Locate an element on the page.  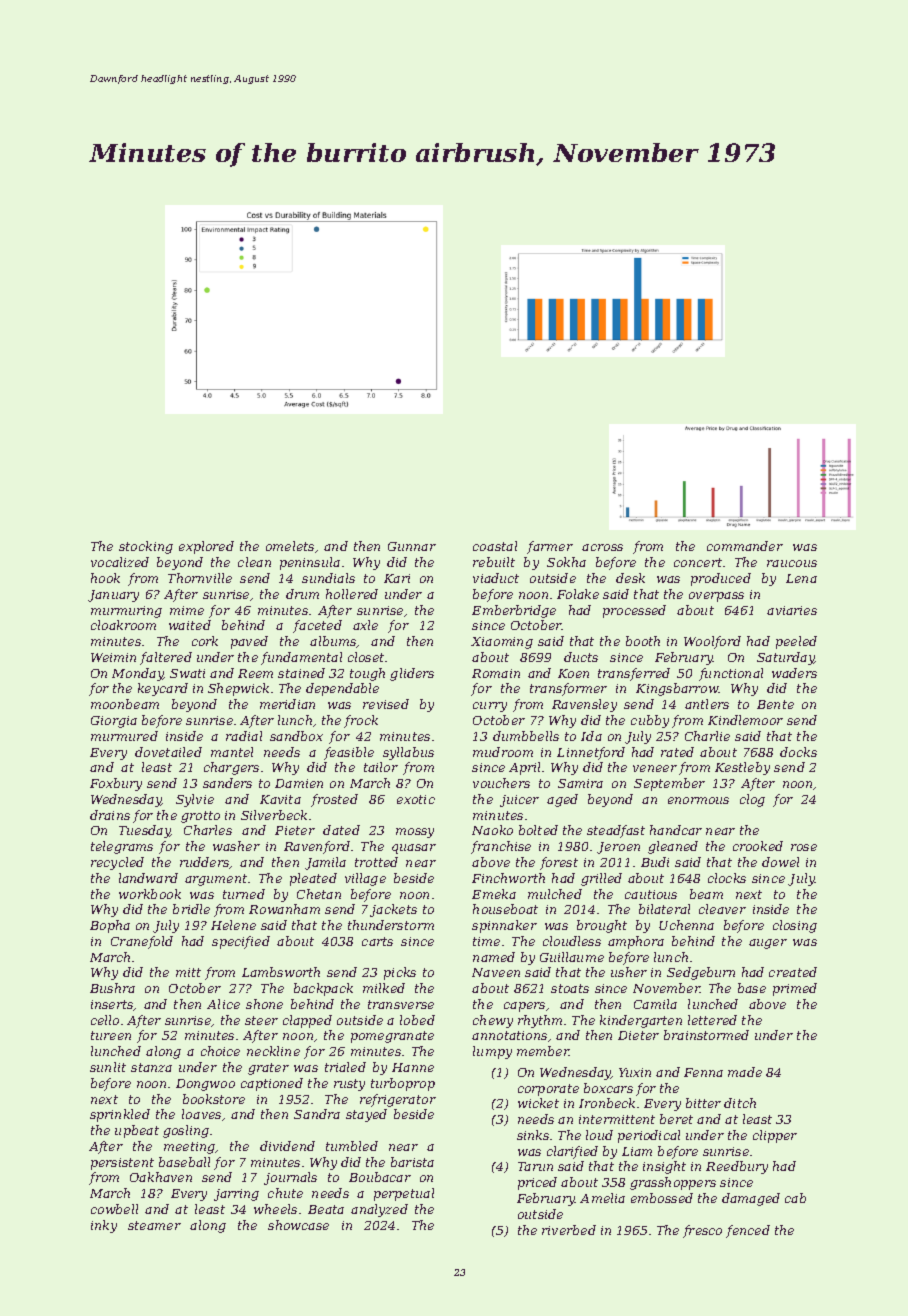
stocking is located at coordinates (146, 547).
